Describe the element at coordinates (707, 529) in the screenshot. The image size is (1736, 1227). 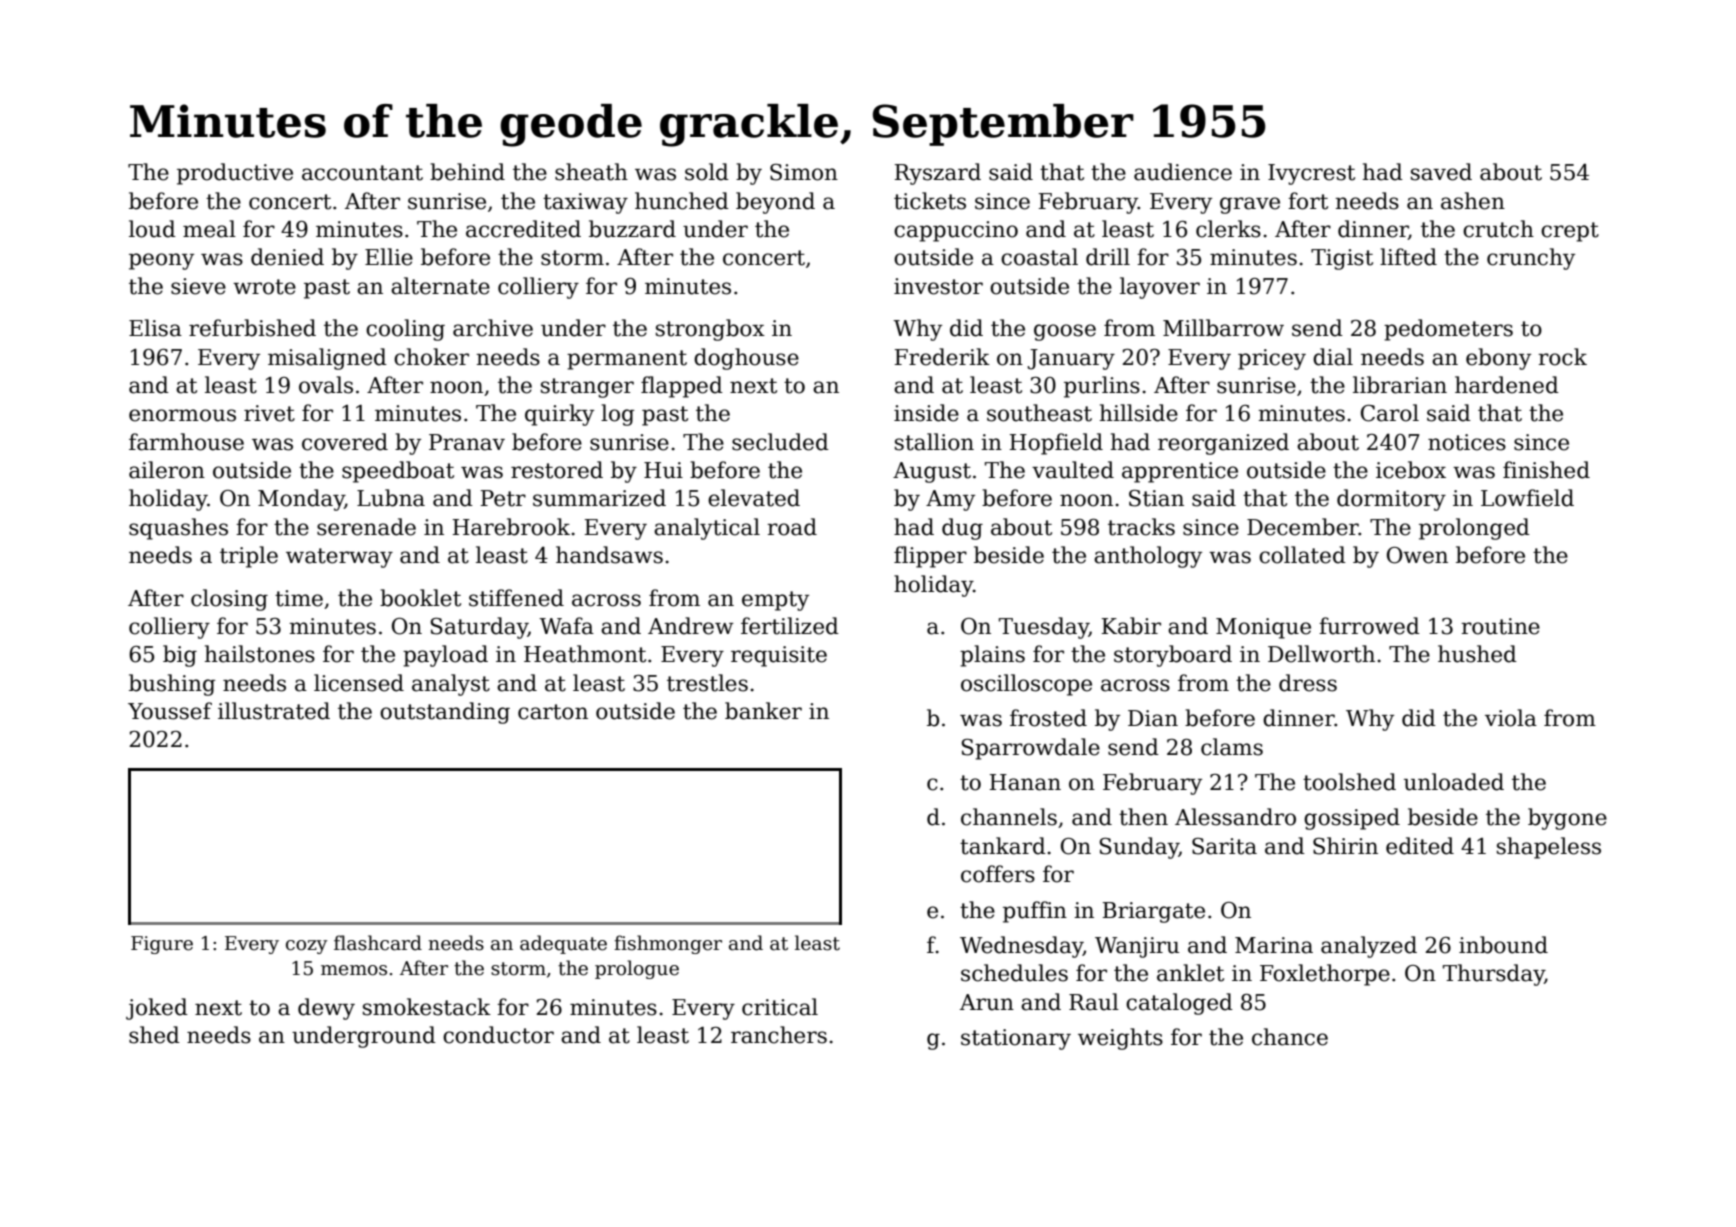
I see `analytical` at that location.
